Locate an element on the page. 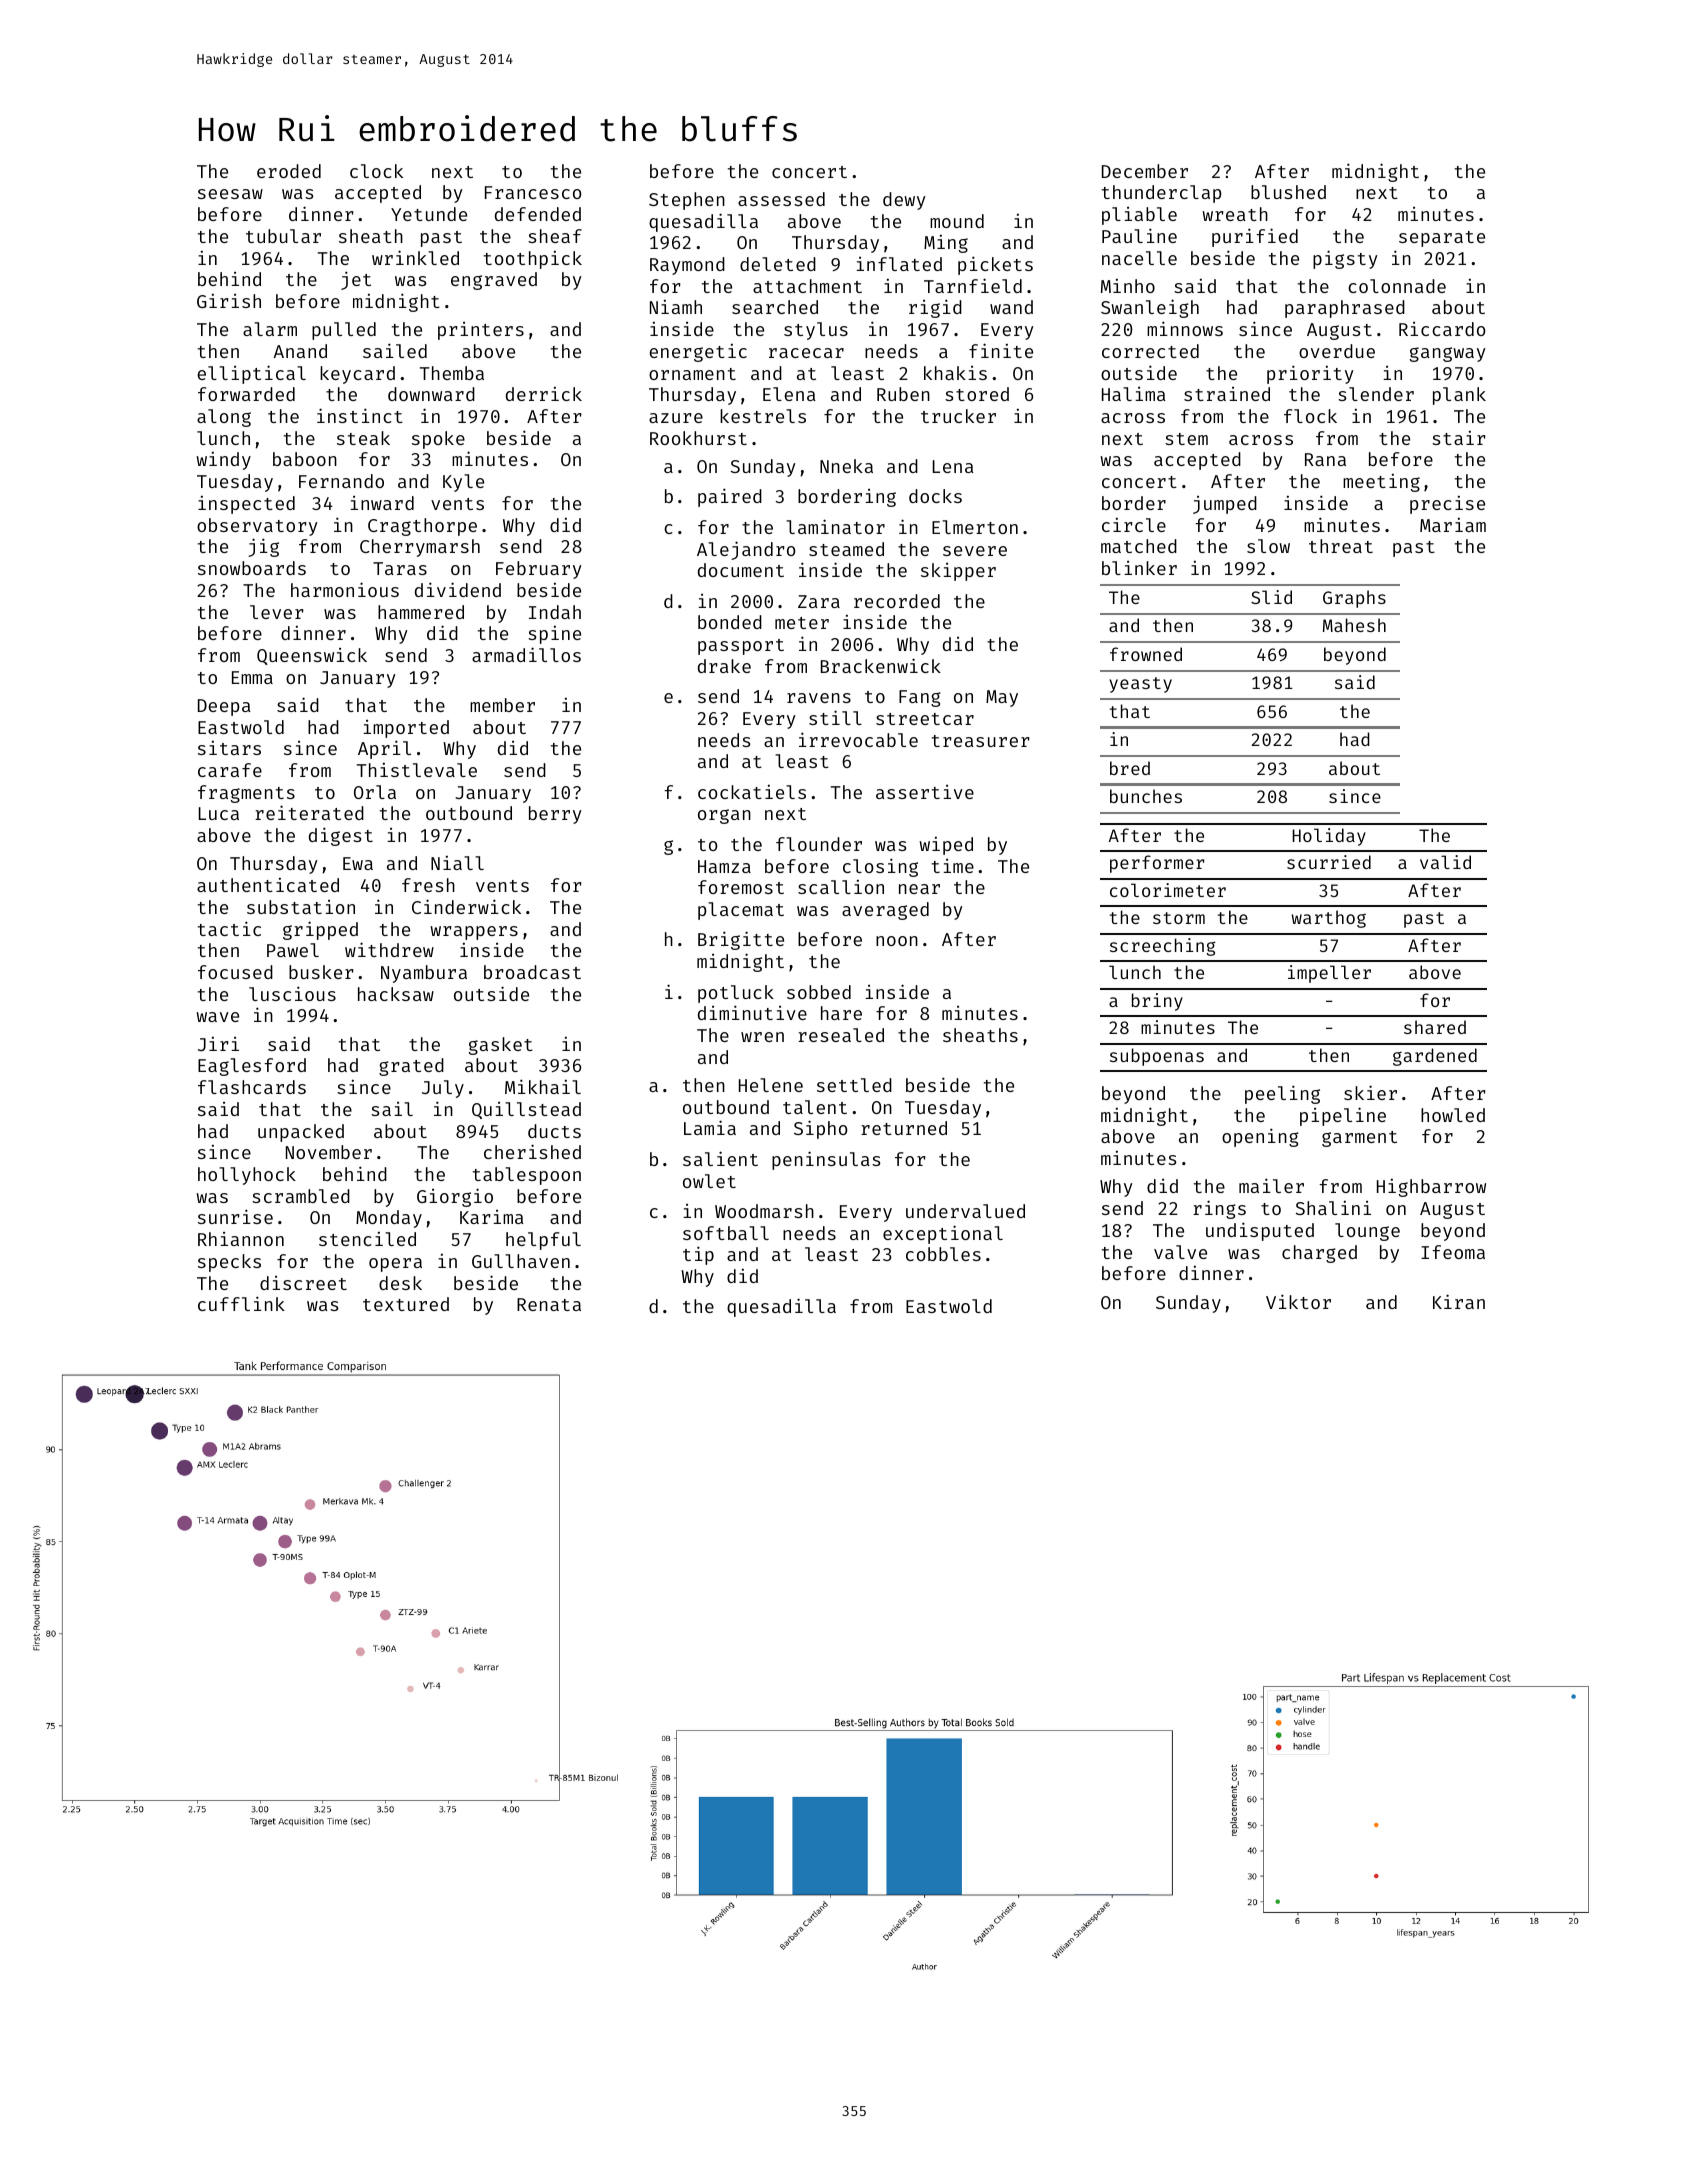 This page has width=1683, height=2178. unpacked is located at coordinates (301, 1133).
